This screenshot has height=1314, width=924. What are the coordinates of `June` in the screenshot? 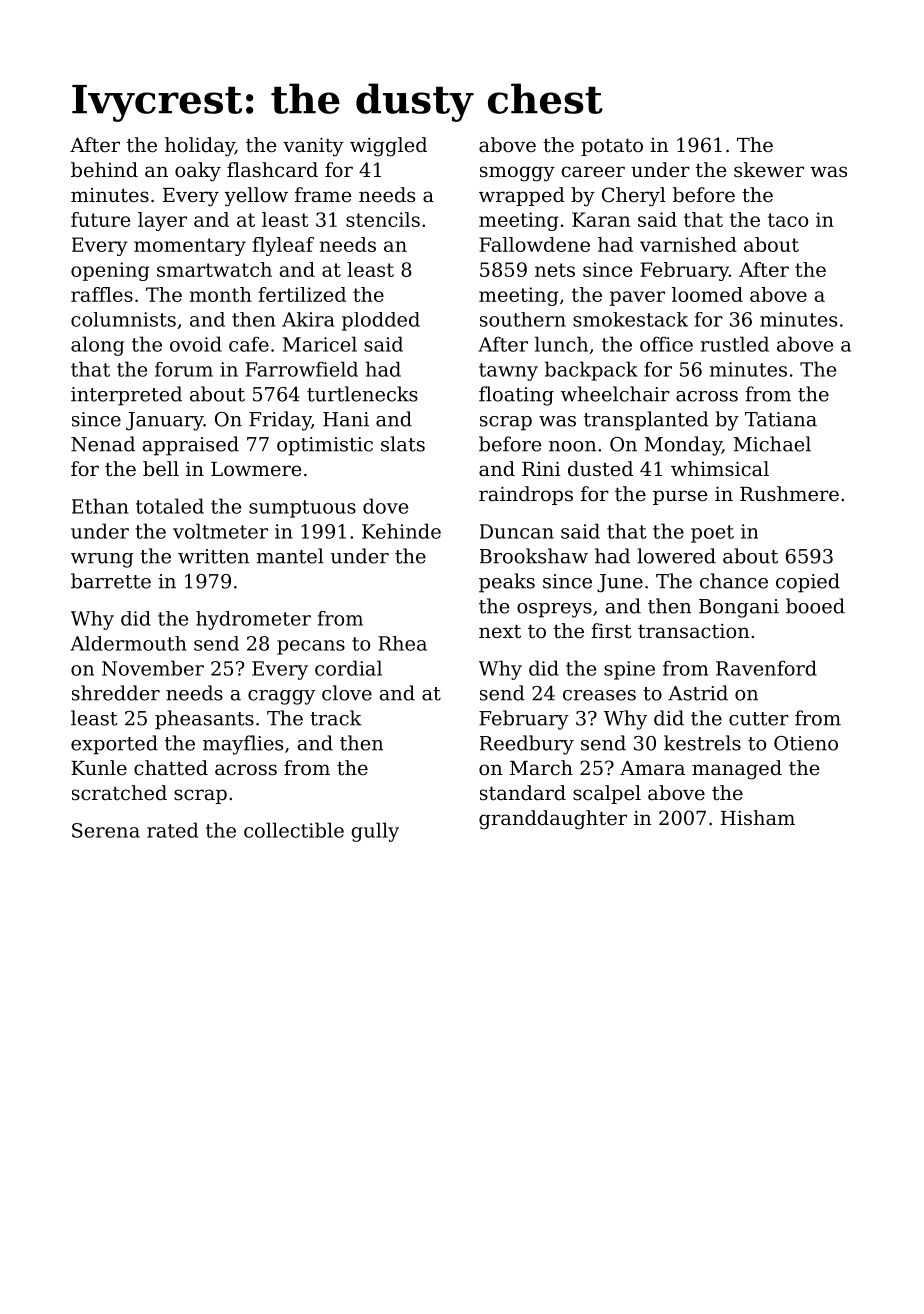 It's located at (620, 583).
